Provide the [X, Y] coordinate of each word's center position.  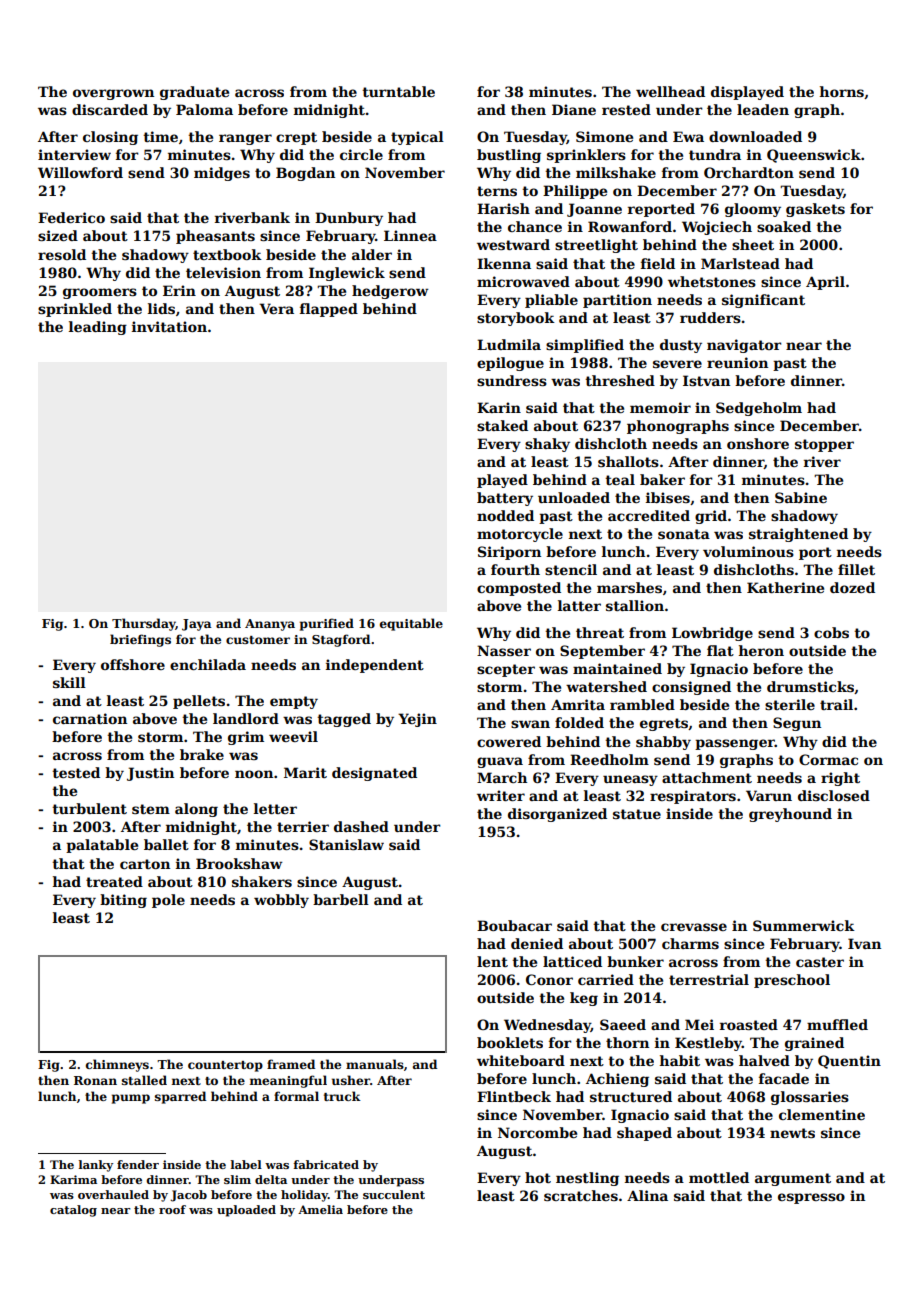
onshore [758, 443]
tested [76, 772]
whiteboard [521, 1060]
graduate [194, 93]
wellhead [670, 91]
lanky [96, 1166]
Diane [574, 109]
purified [327, 624]
